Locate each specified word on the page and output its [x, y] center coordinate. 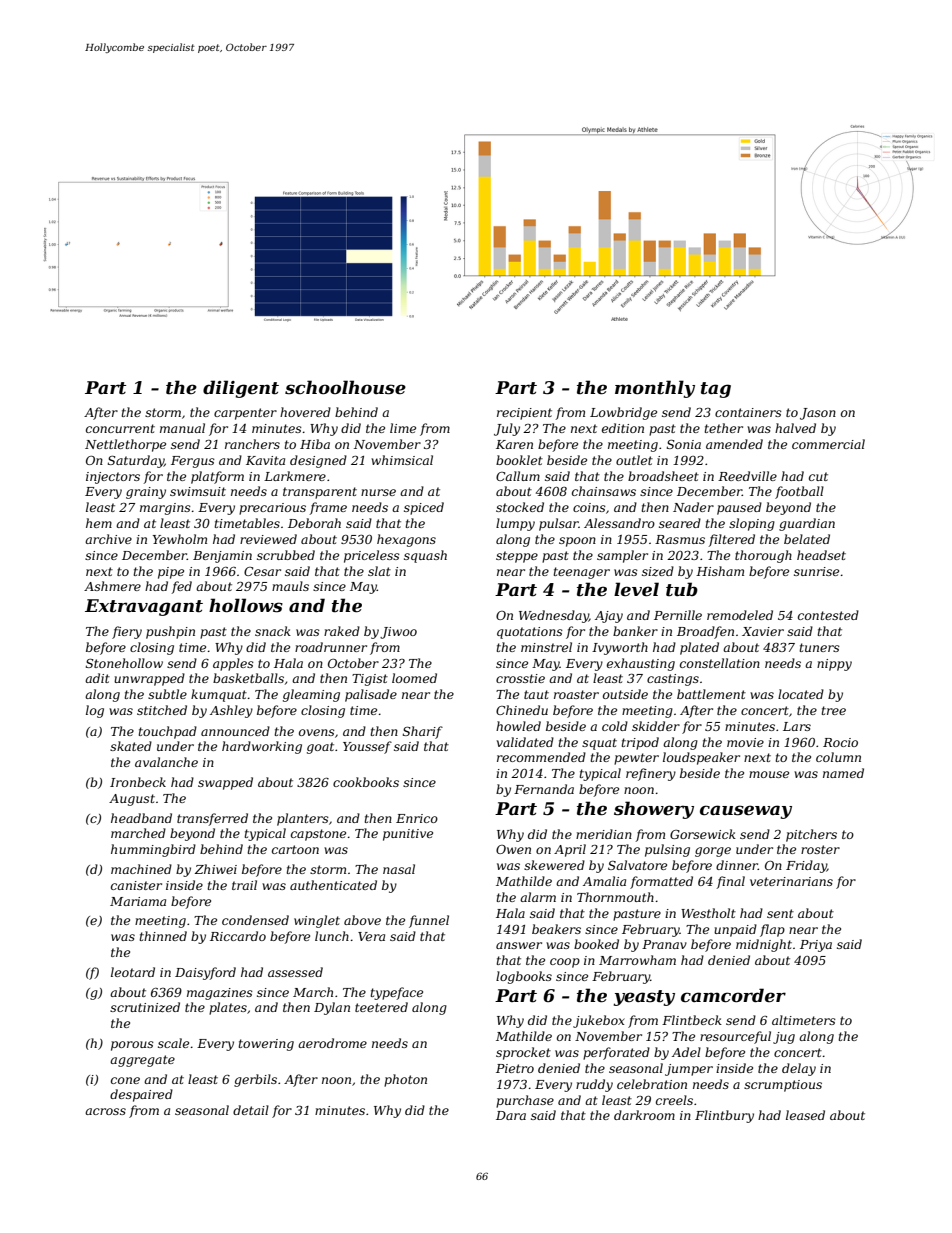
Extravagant [144, 607]
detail [251, 1110]
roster [820, 849]
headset [821, 555]
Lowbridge [623, 413]
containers [748, 412]
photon [405, 1080]
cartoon [295, 849]
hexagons [406, 540]
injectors [113, 478]
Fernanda [544, 789]
